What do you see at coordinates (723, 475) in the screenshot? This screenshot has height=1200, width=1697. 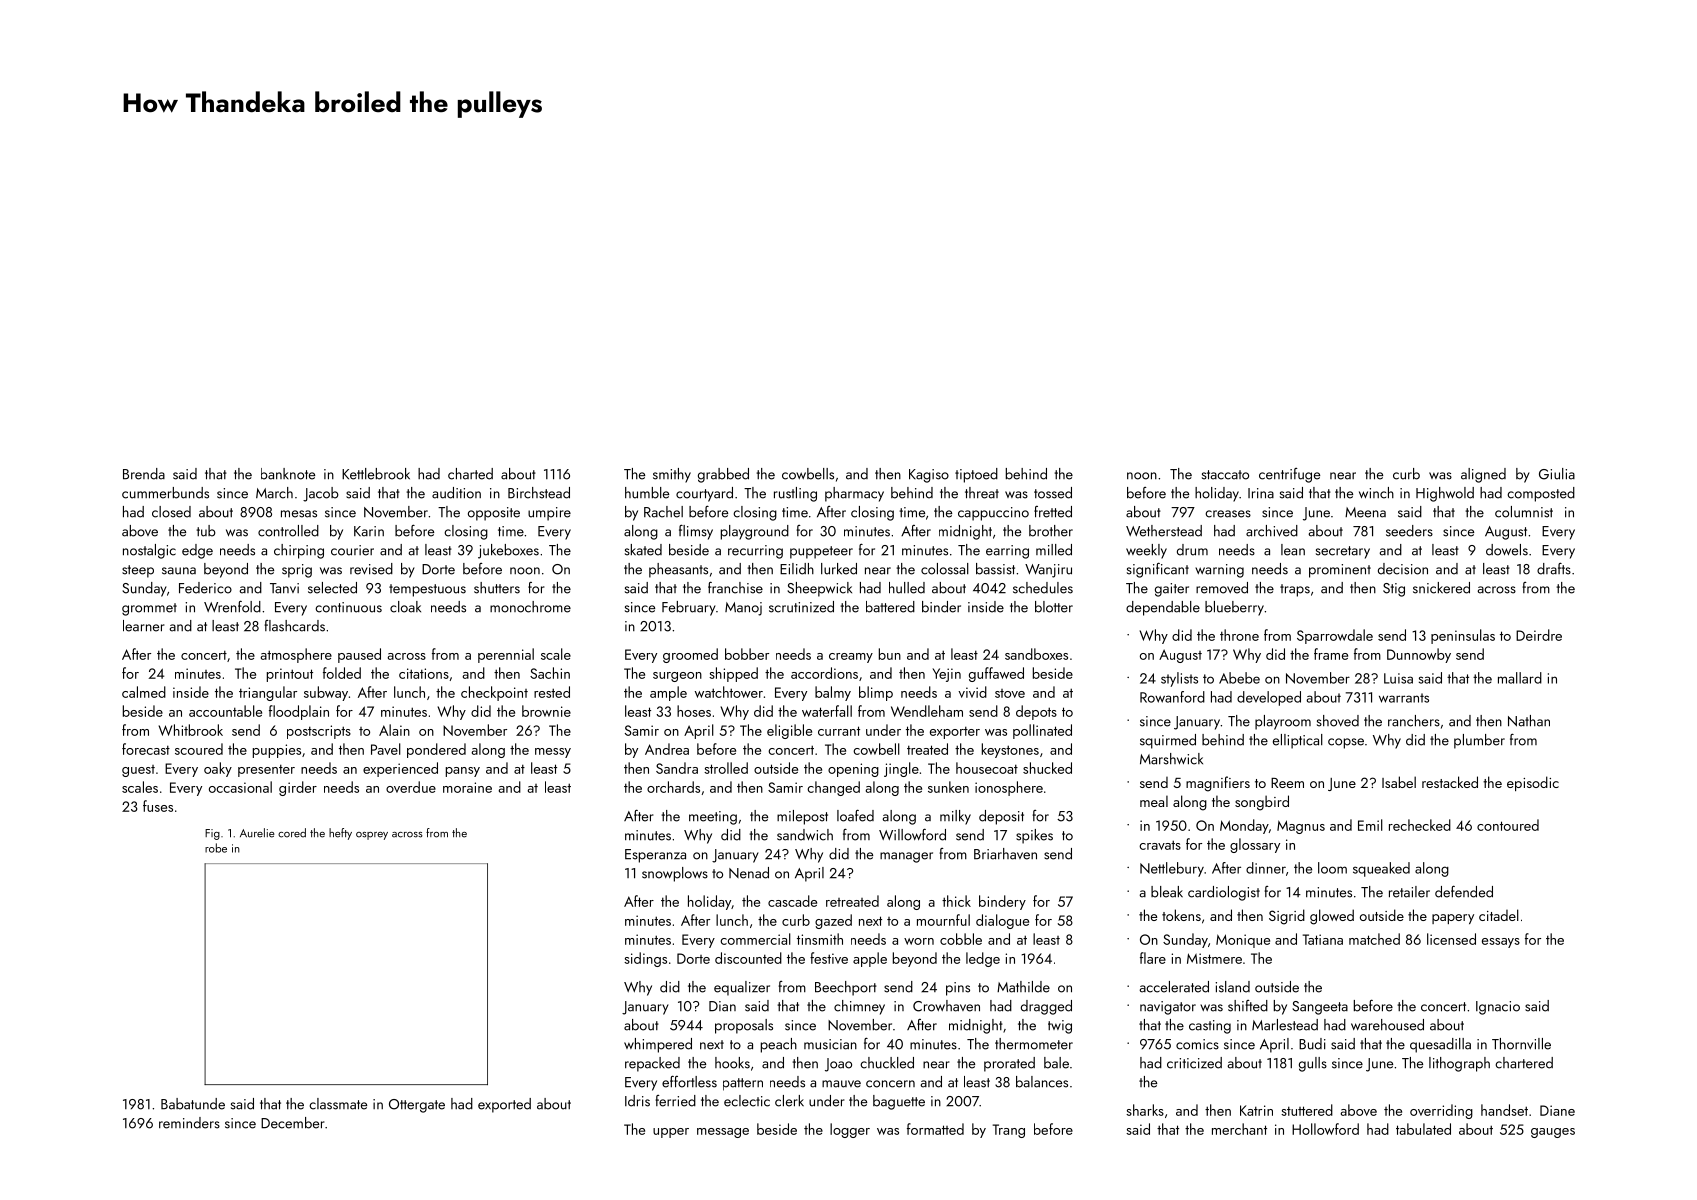 I see `grabbed` at bounding box center [723, 475].
